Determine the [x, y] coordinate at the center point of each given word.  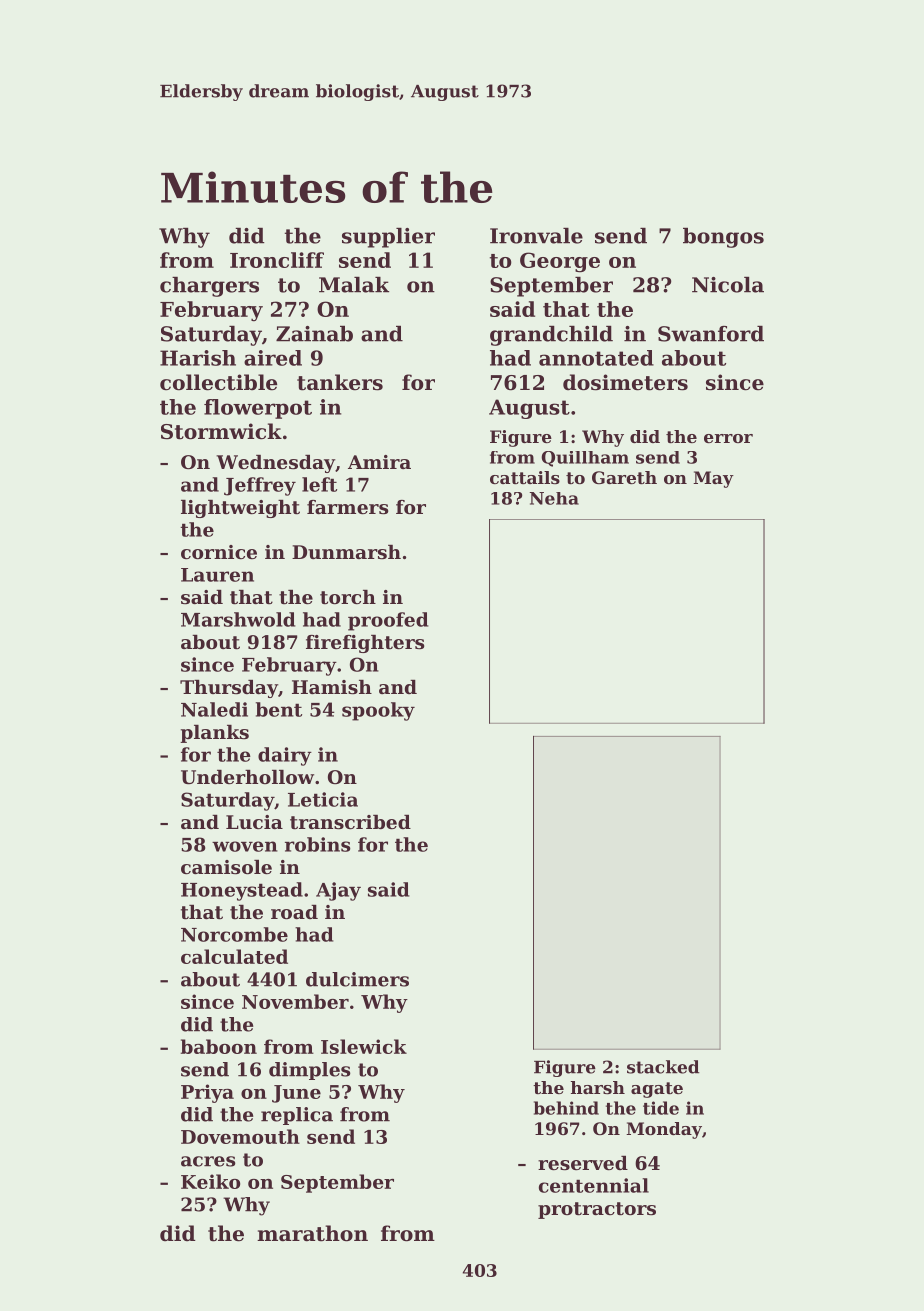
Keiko [210, 1181]
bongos [723, 238]
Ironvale [536, 236]
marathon [312, 1233]
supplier [388, 238]
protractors [597, 1210]
